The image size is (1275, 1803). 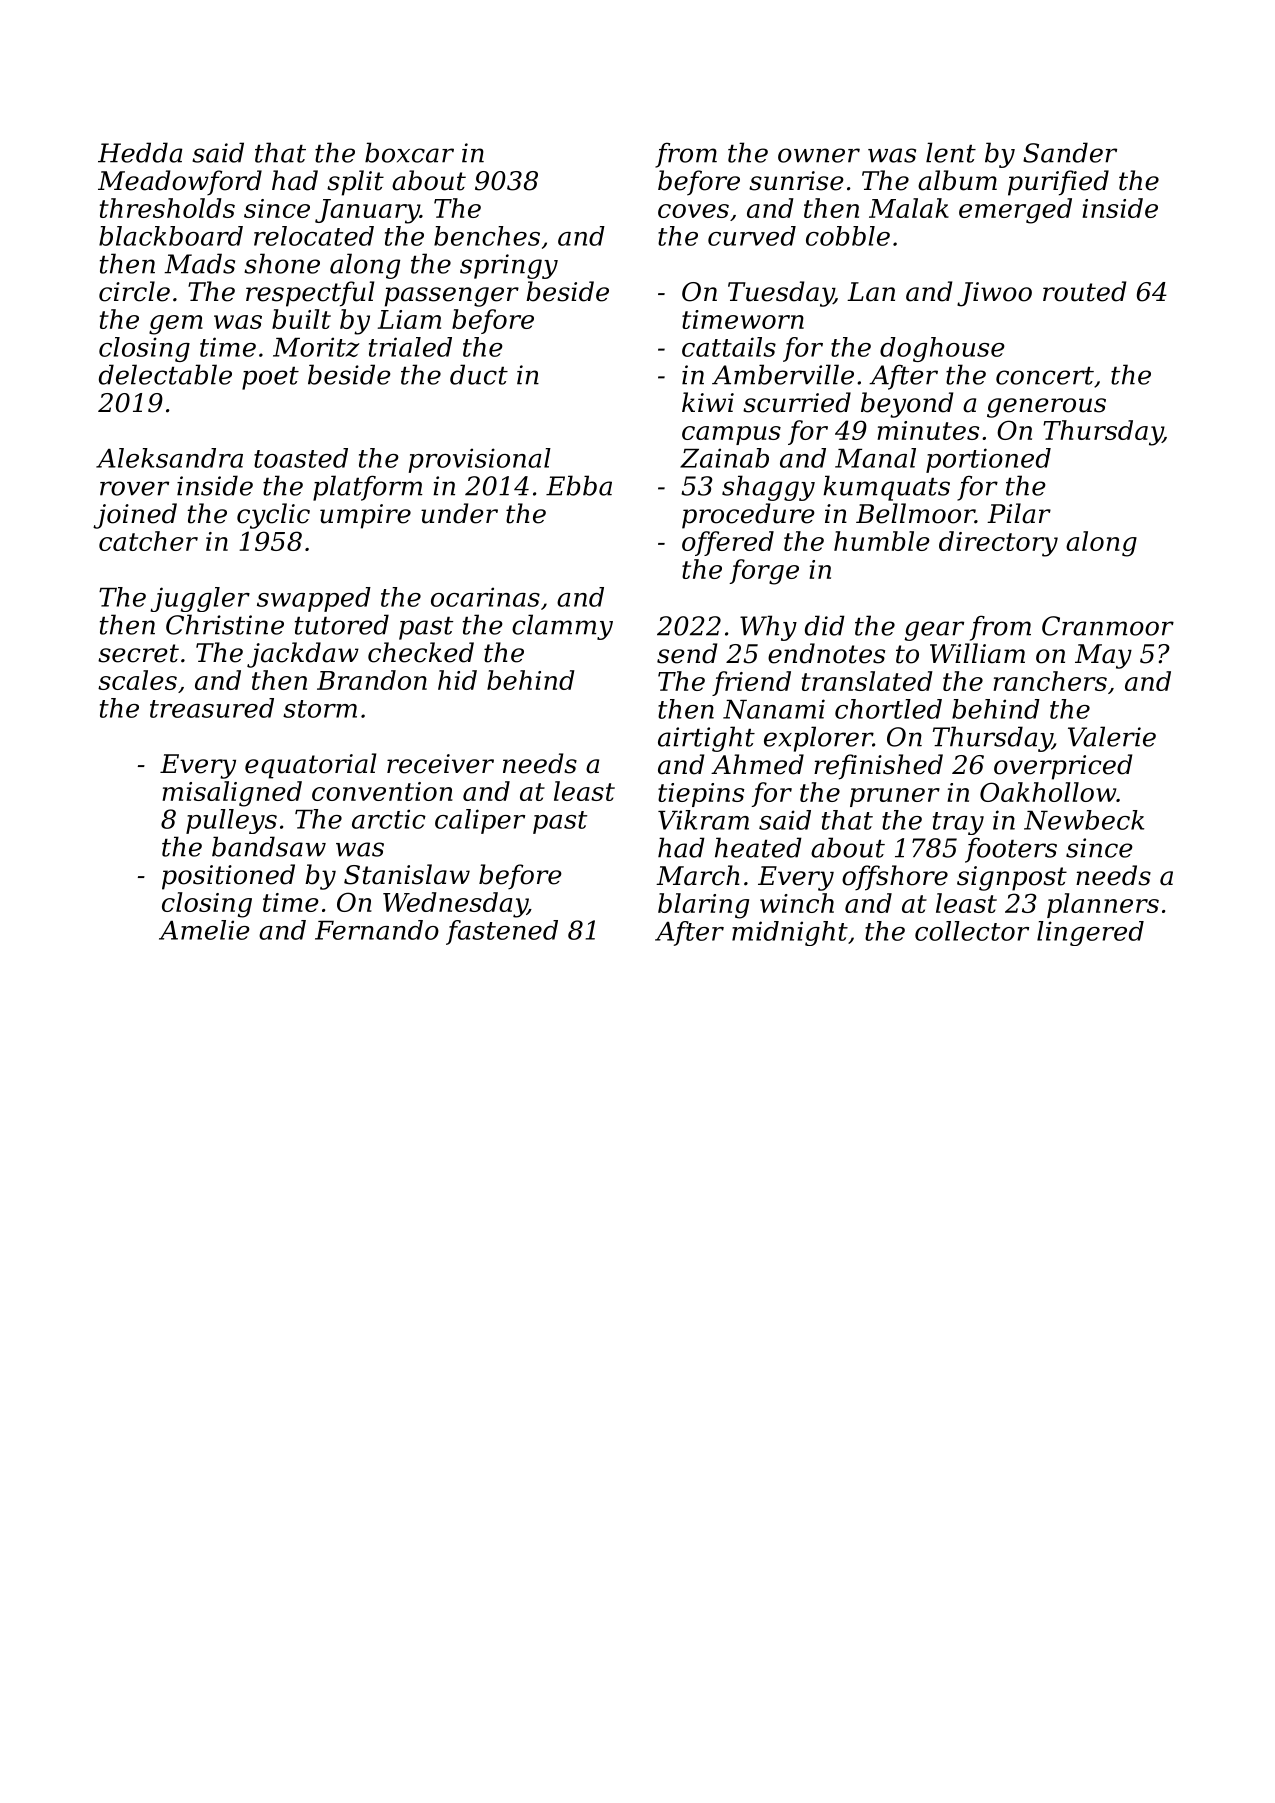 I want to click on Malak, so click(x=909, y=208).
